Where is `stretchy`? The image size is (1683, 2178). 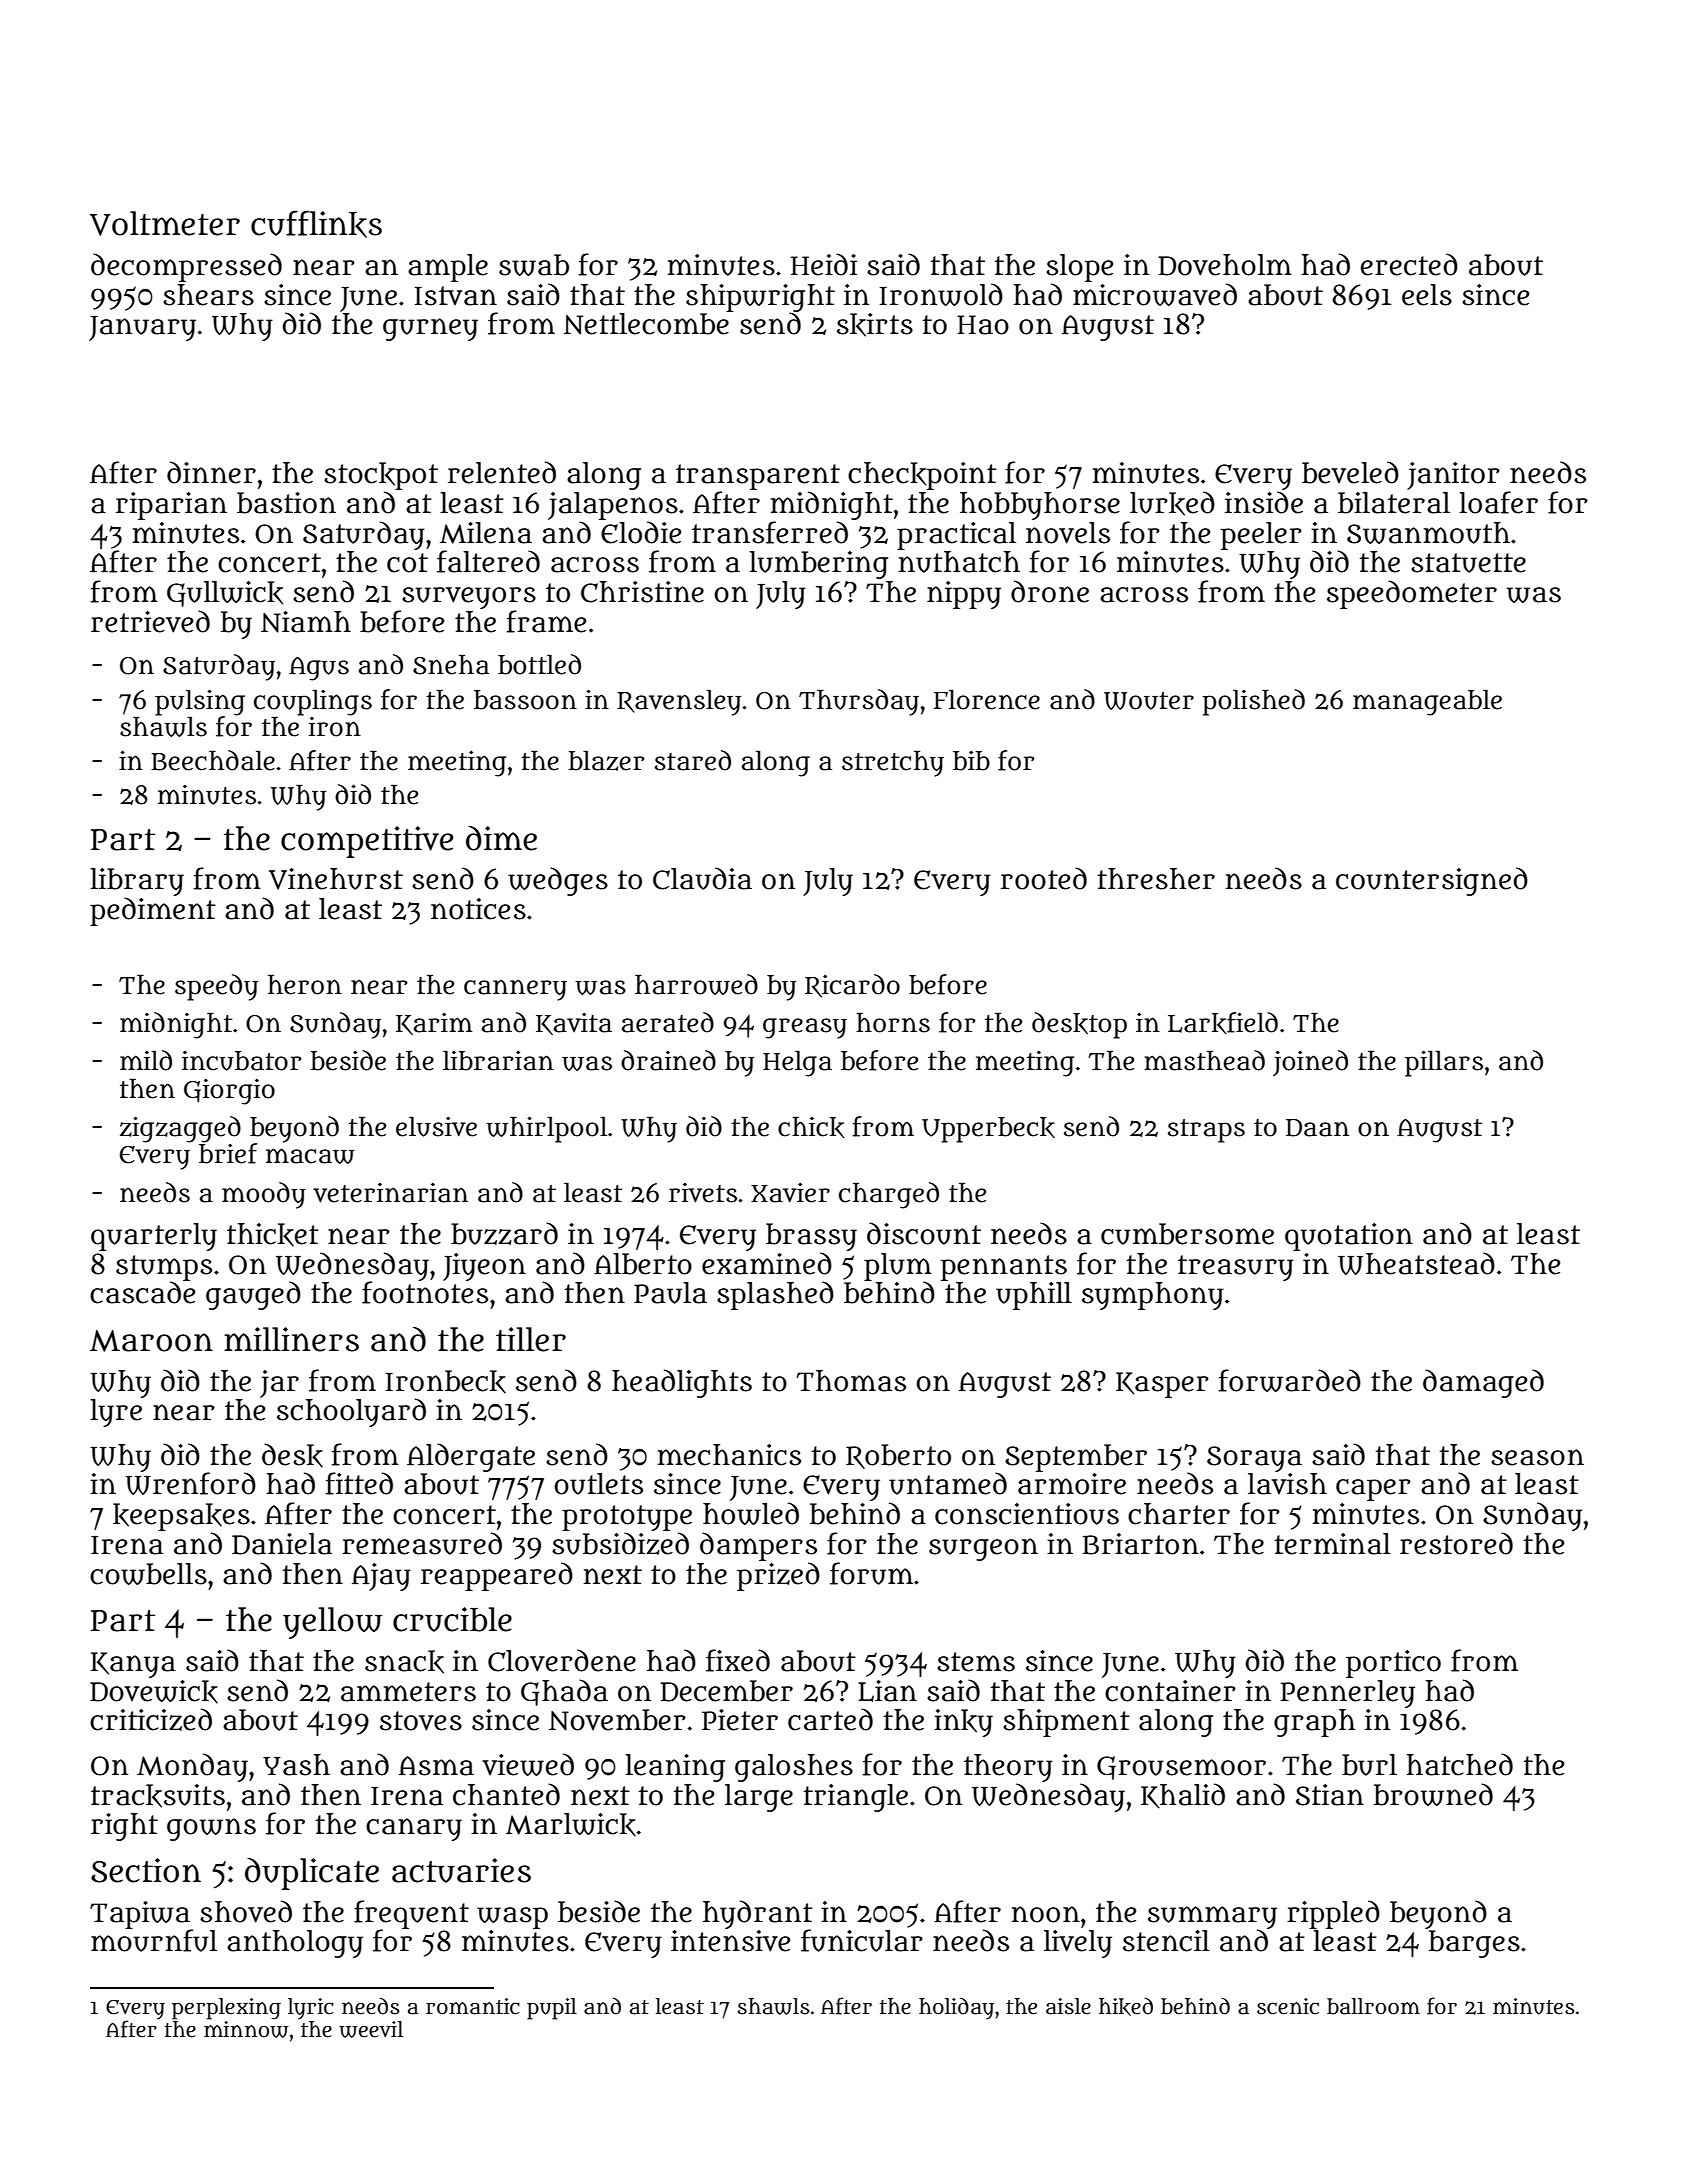
stretchy is located at coordinates (893, 763).
